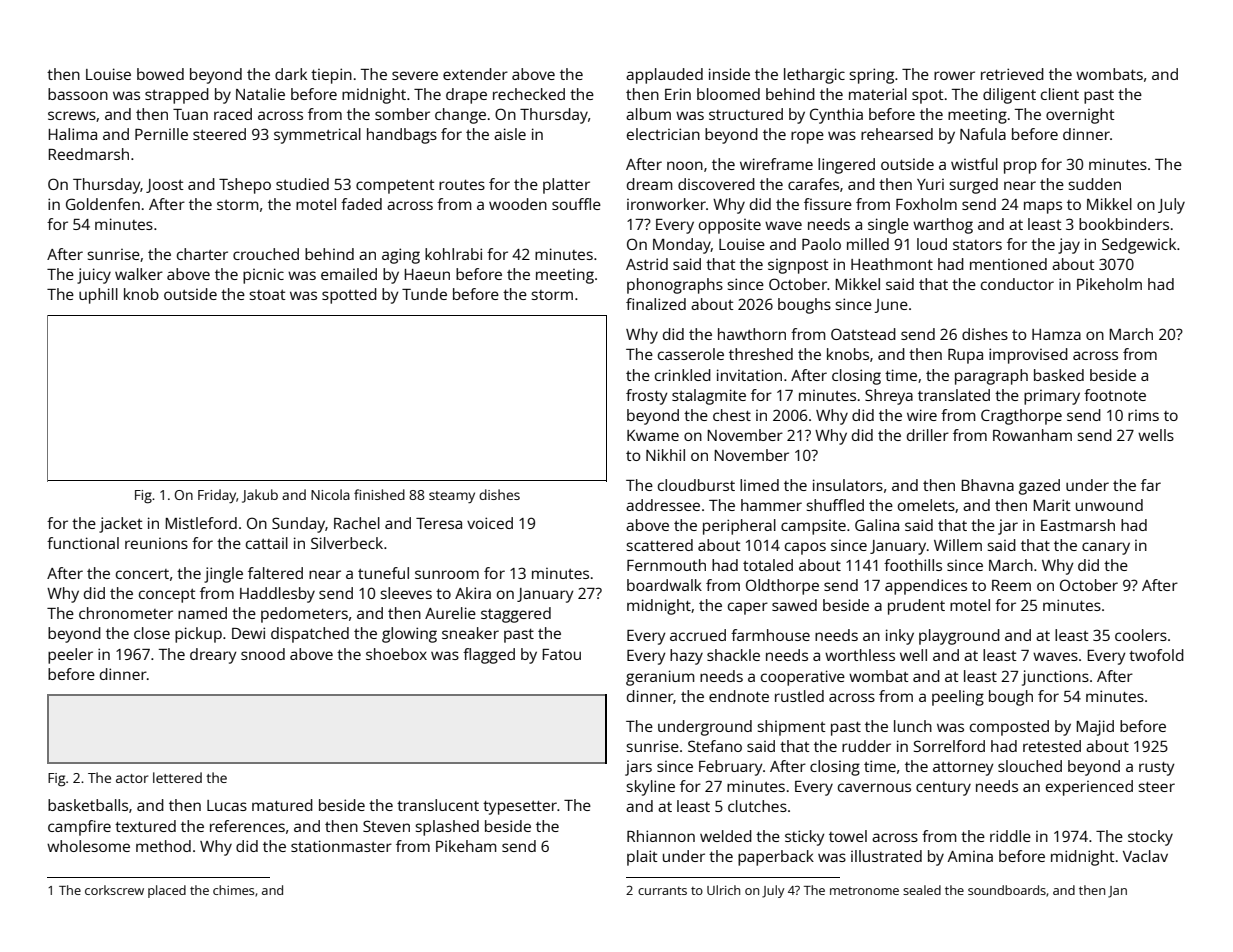 Image resolution: width=1233 pixels, height=952 pixels. Describe the element at coordinates (213, 656) in the image. I see `dreary` at that location.
